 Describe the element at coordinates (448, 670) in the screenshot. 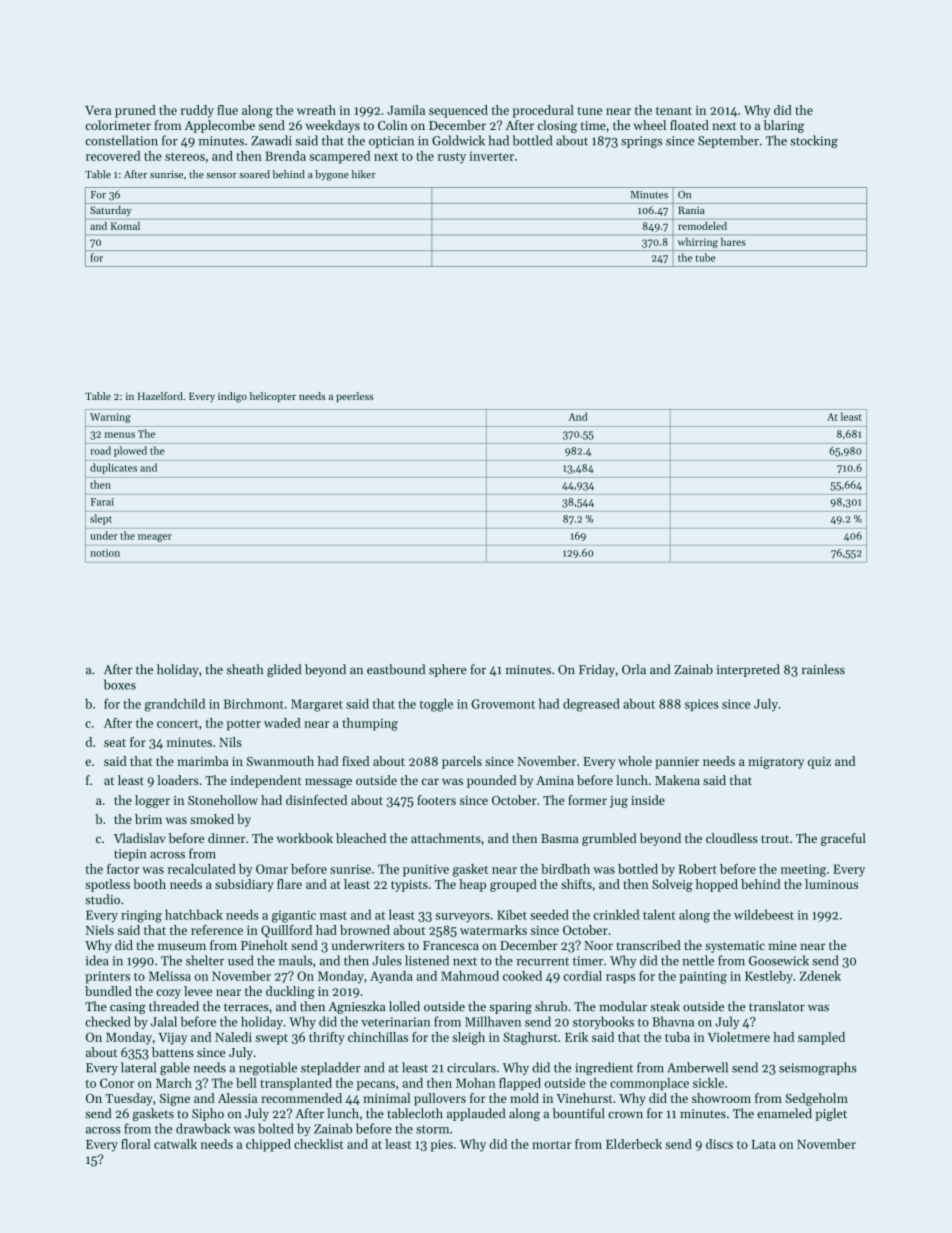

I see `sphere` at that location.
